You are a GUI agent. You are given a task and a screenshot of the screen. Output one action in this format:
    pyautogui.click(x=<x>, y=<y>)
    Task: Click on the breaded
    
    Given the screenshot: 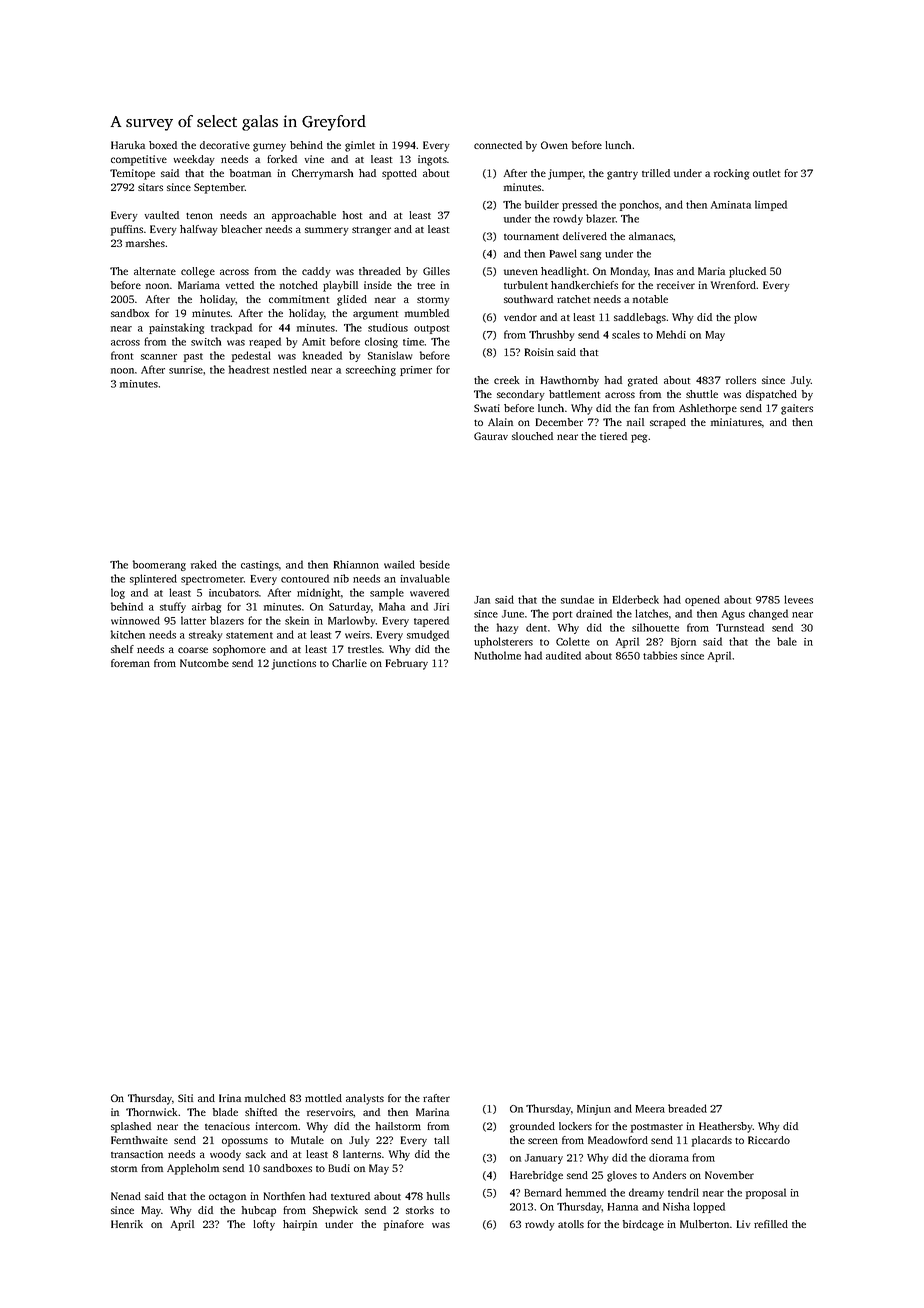 What is the action you would take?
    pyautogui.click(x=687, y=1108)
